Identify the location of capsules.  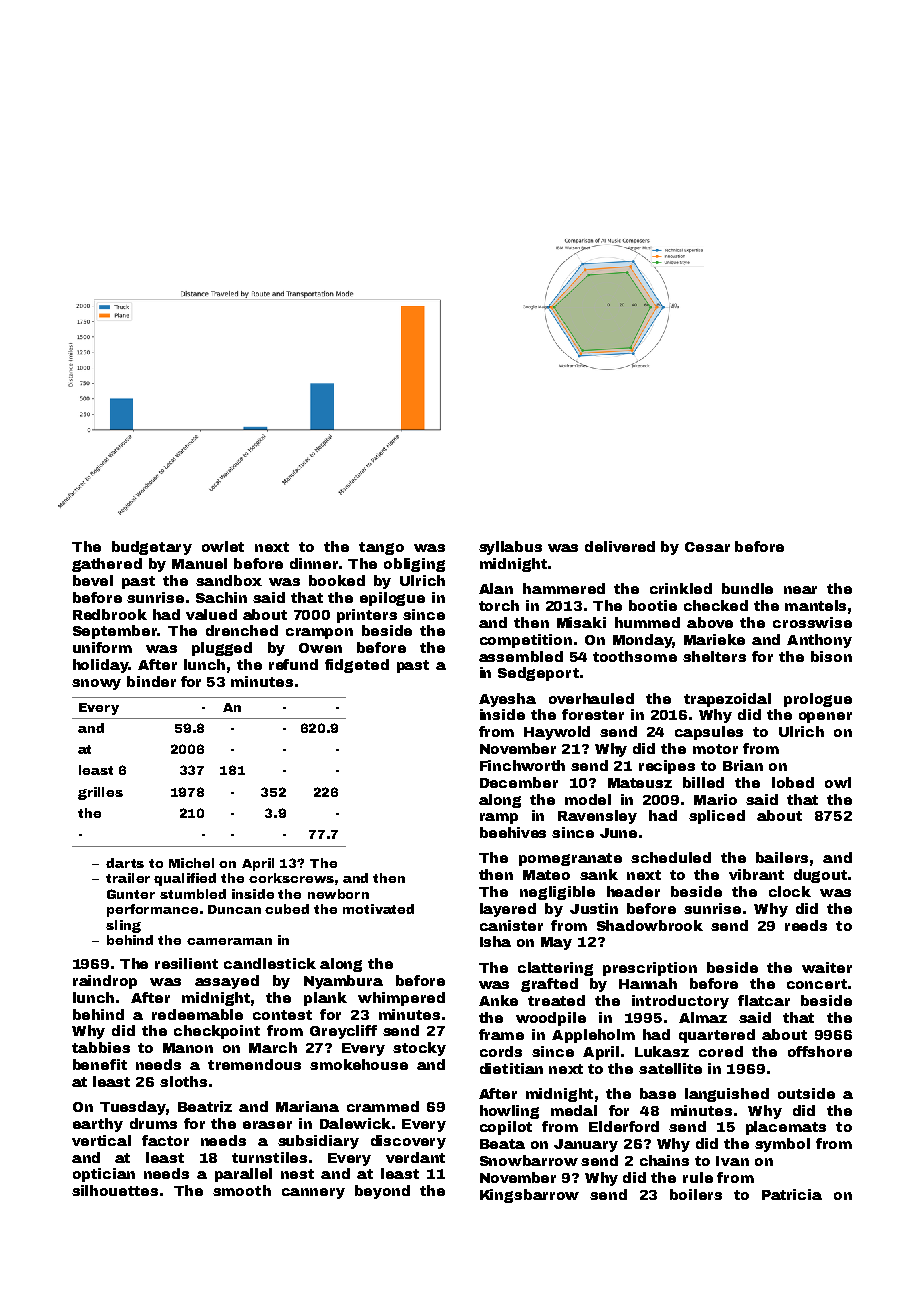
(709, 733).
